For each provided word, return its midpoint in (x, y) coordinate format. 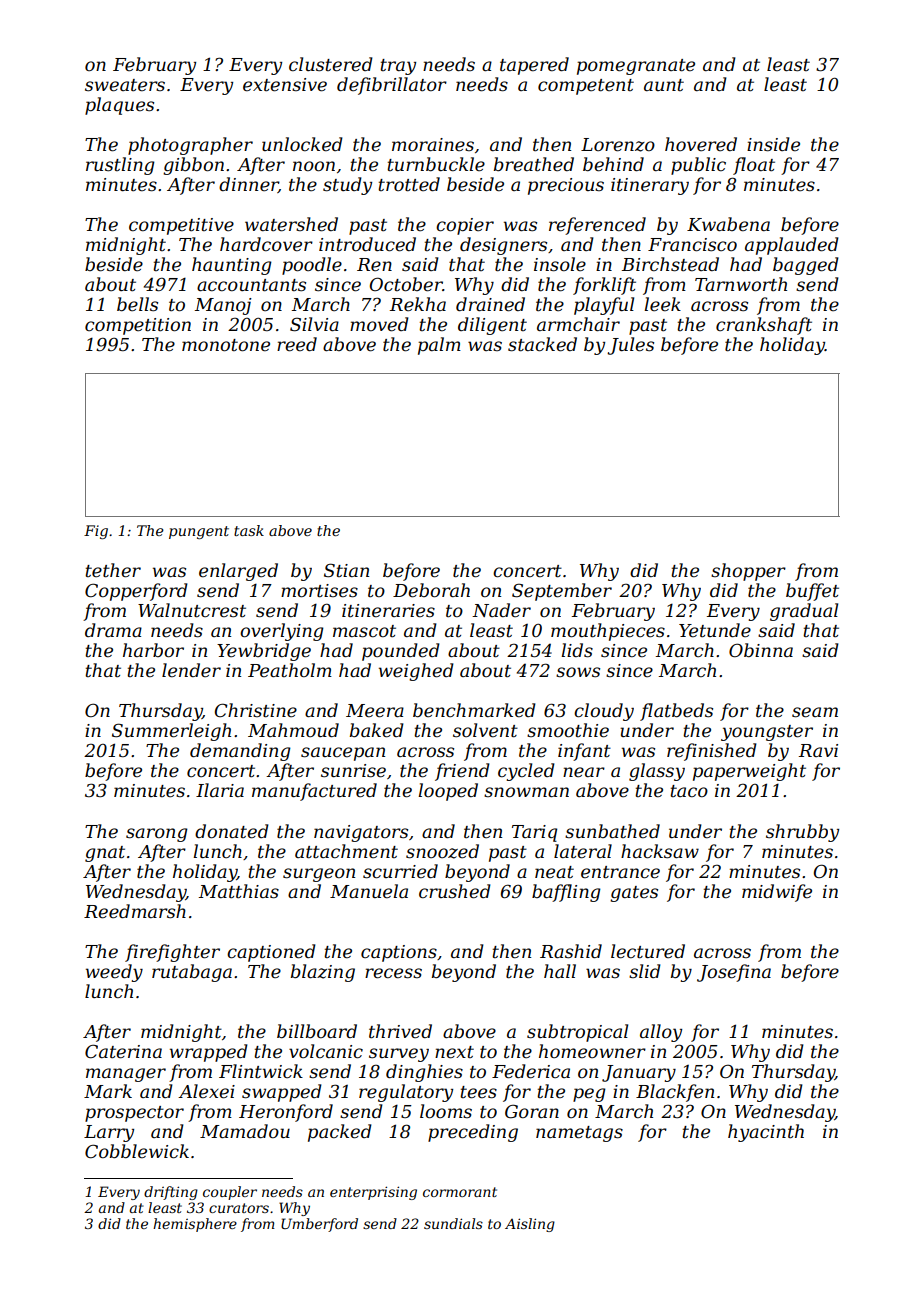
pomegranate (636, 67)
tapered (534, 66)
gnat (105, 854)
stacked (542, 344)
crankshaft (764, 326)
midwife (777, 893)
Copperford (136, 592)
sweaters (125, 85)
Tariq (534, 833)
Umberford (319, 1225)
